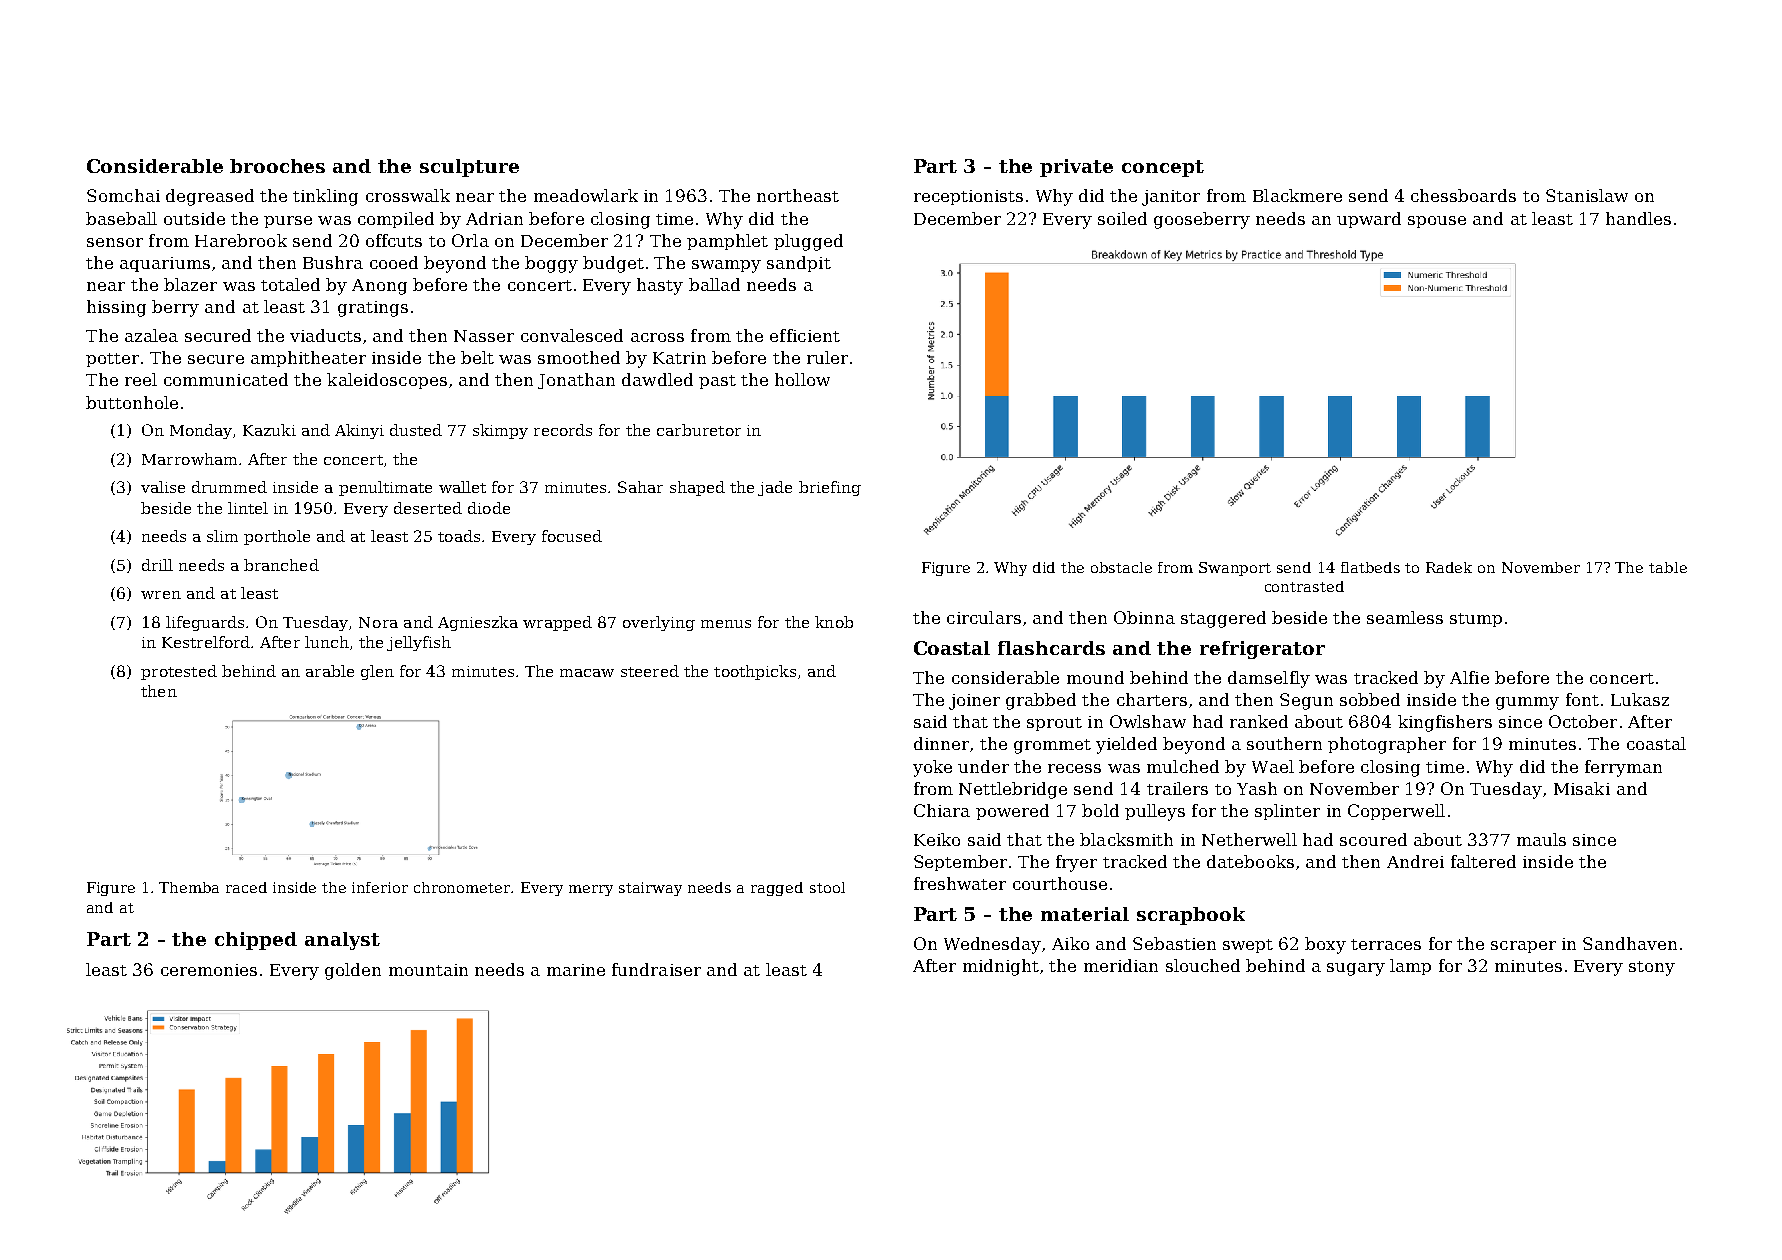  I want to click on brooches, so click(277, 166).
